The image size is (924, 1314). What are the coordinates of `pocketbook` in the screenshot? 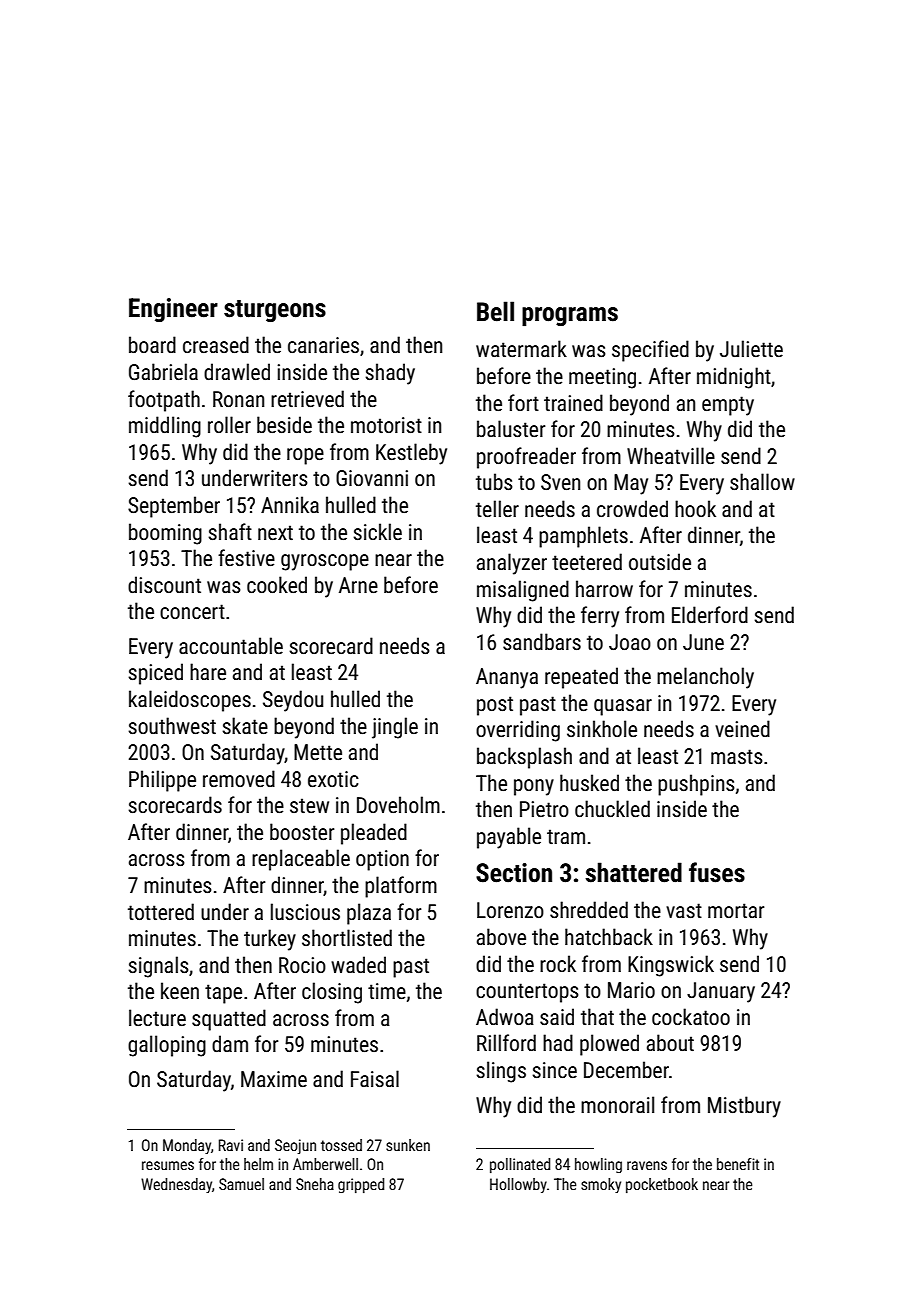 It's located at (662, 1185).
